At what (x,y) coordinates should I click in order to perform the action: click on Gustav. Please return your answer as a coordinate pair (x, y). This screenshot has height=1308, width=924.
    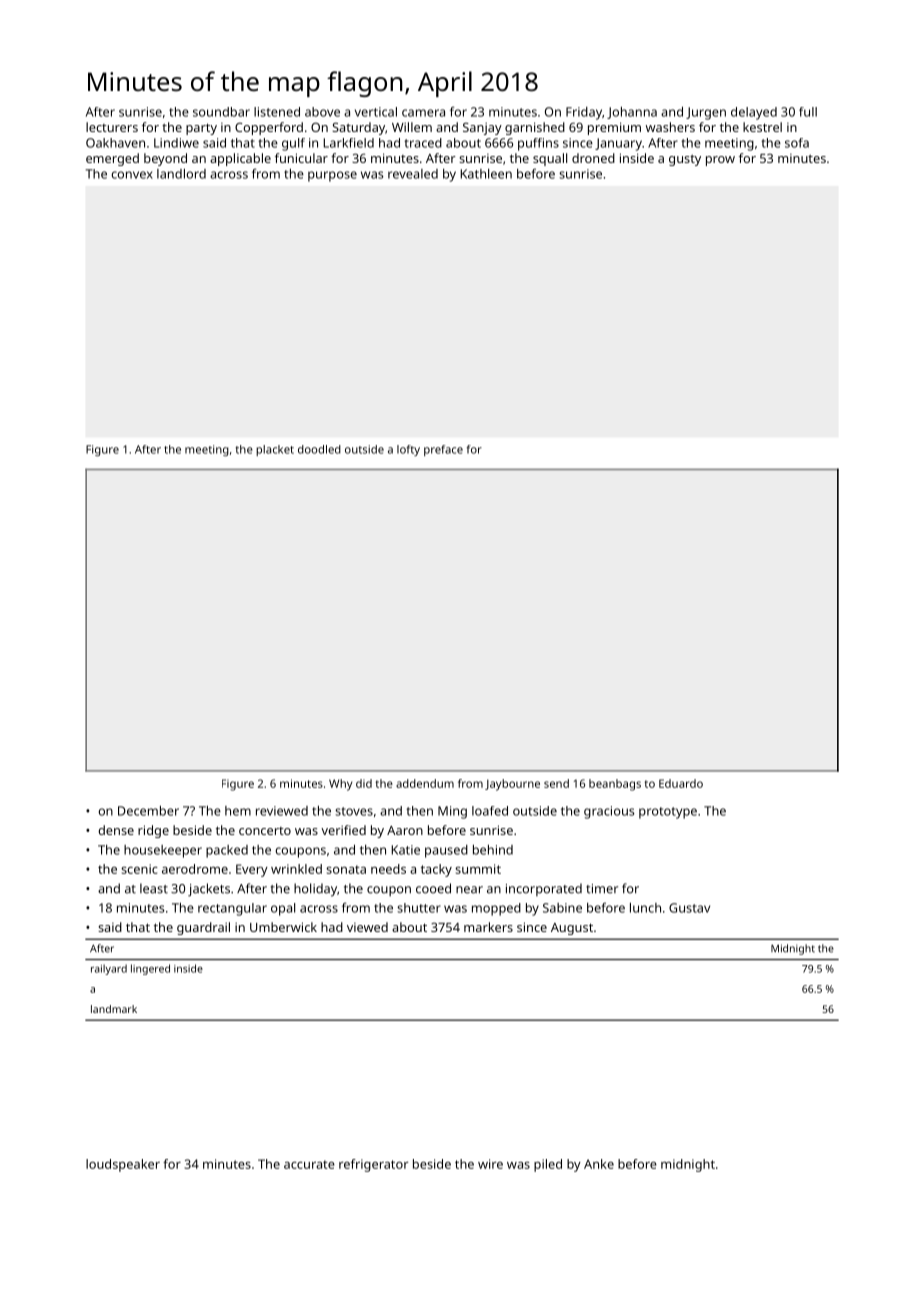
    Looking at the image, I should click on (689, 908).
